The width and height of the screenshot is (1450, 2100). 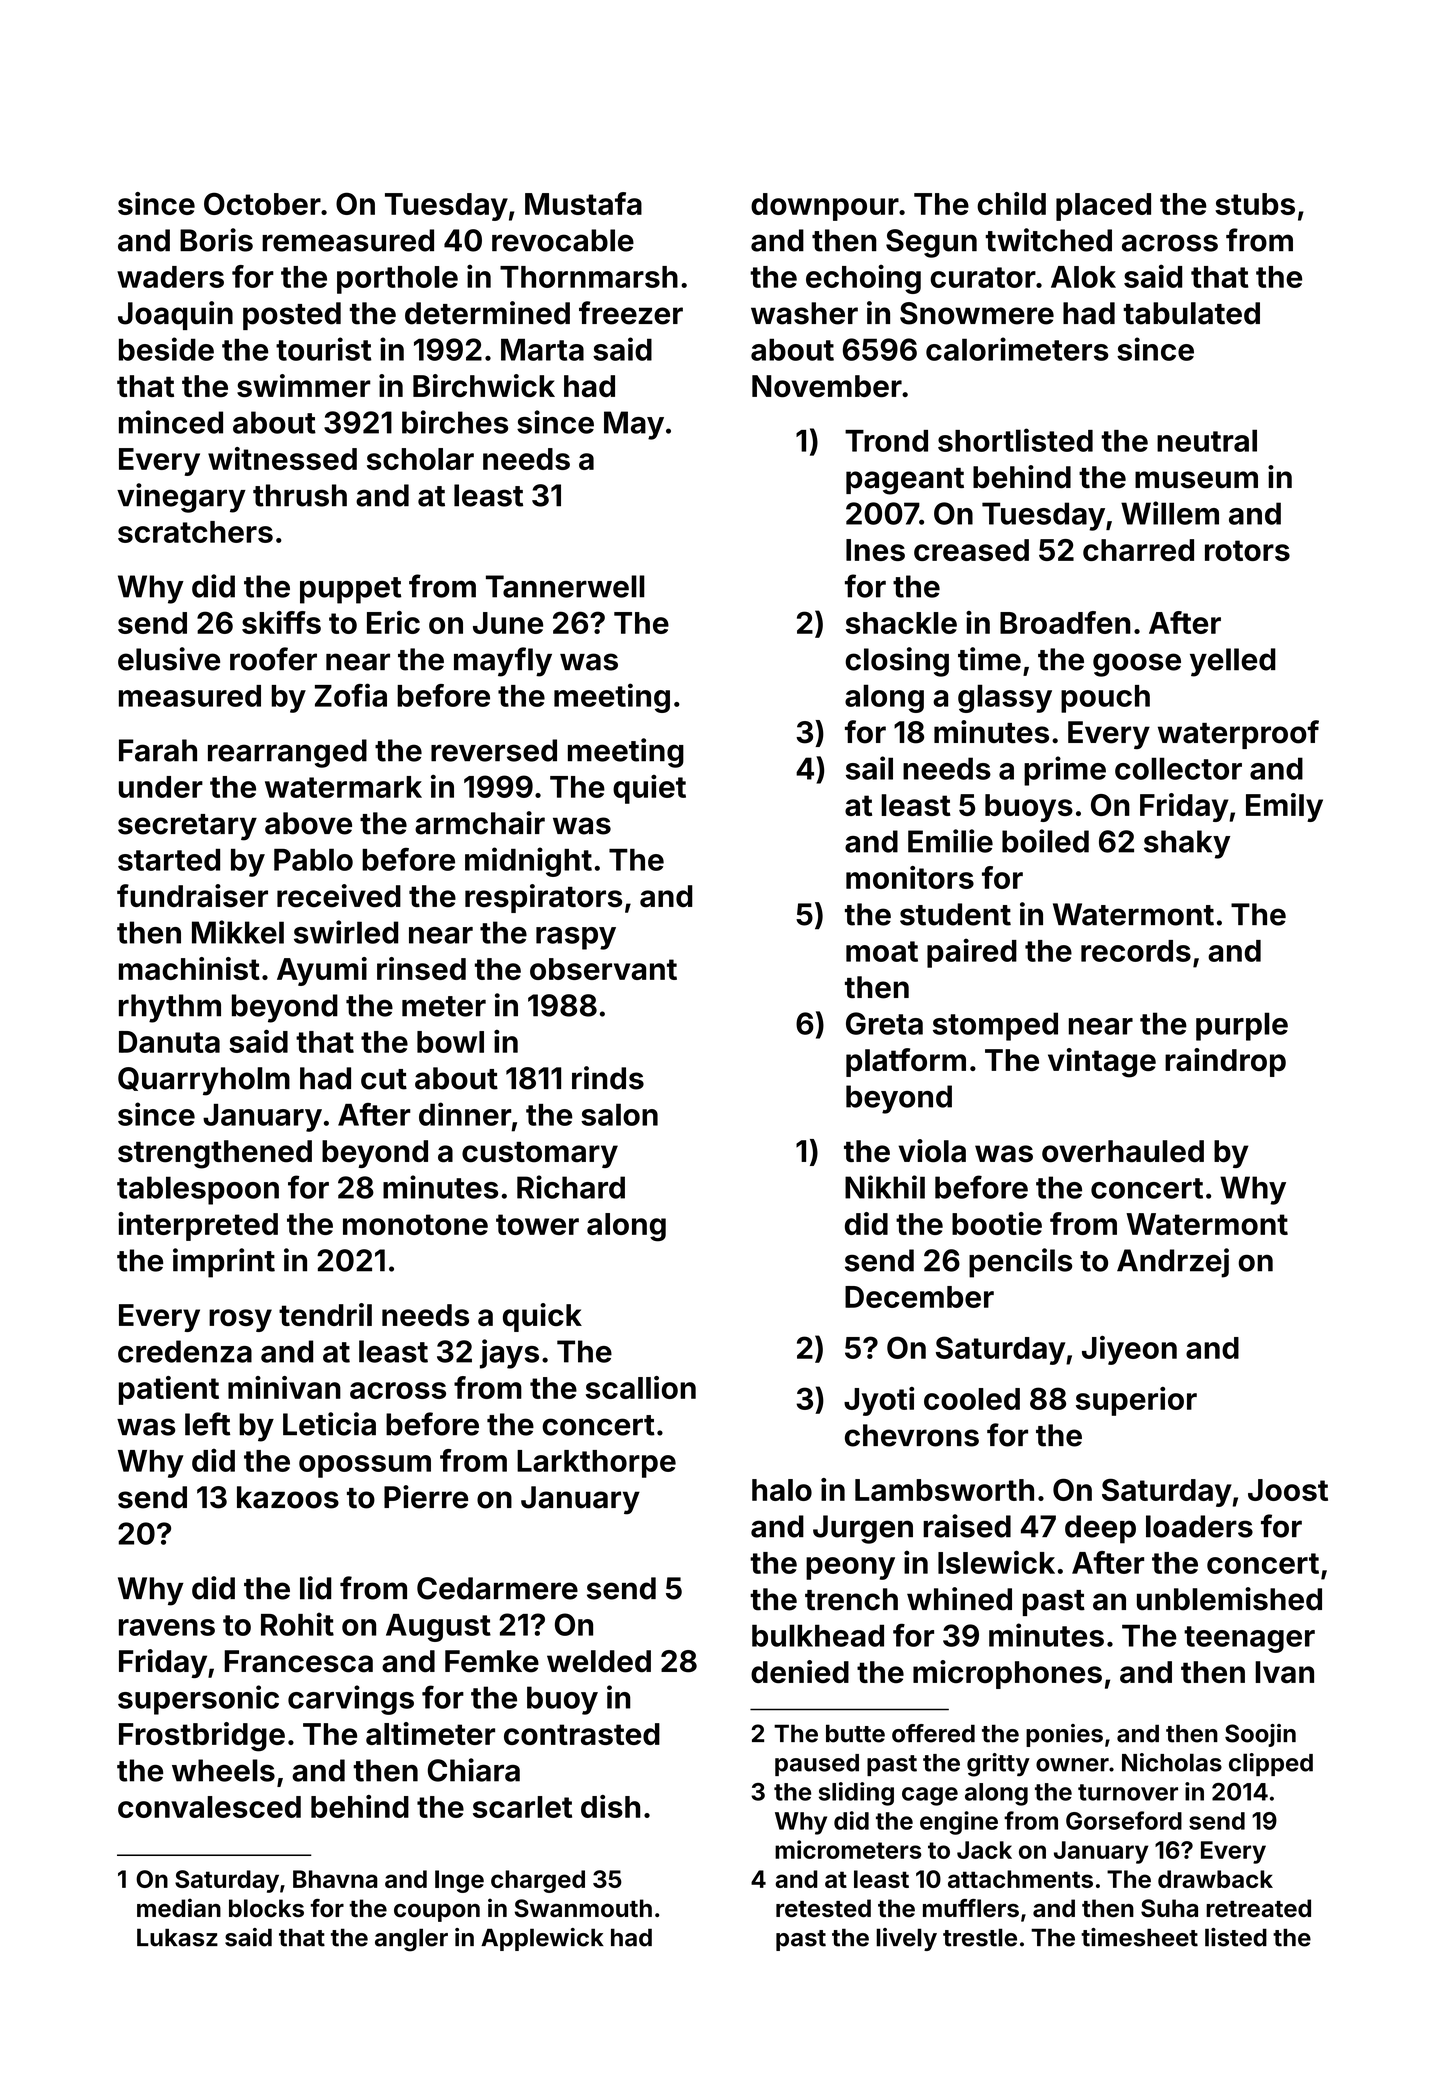 I want to click on skiffs, so click(x=281, y=622).
